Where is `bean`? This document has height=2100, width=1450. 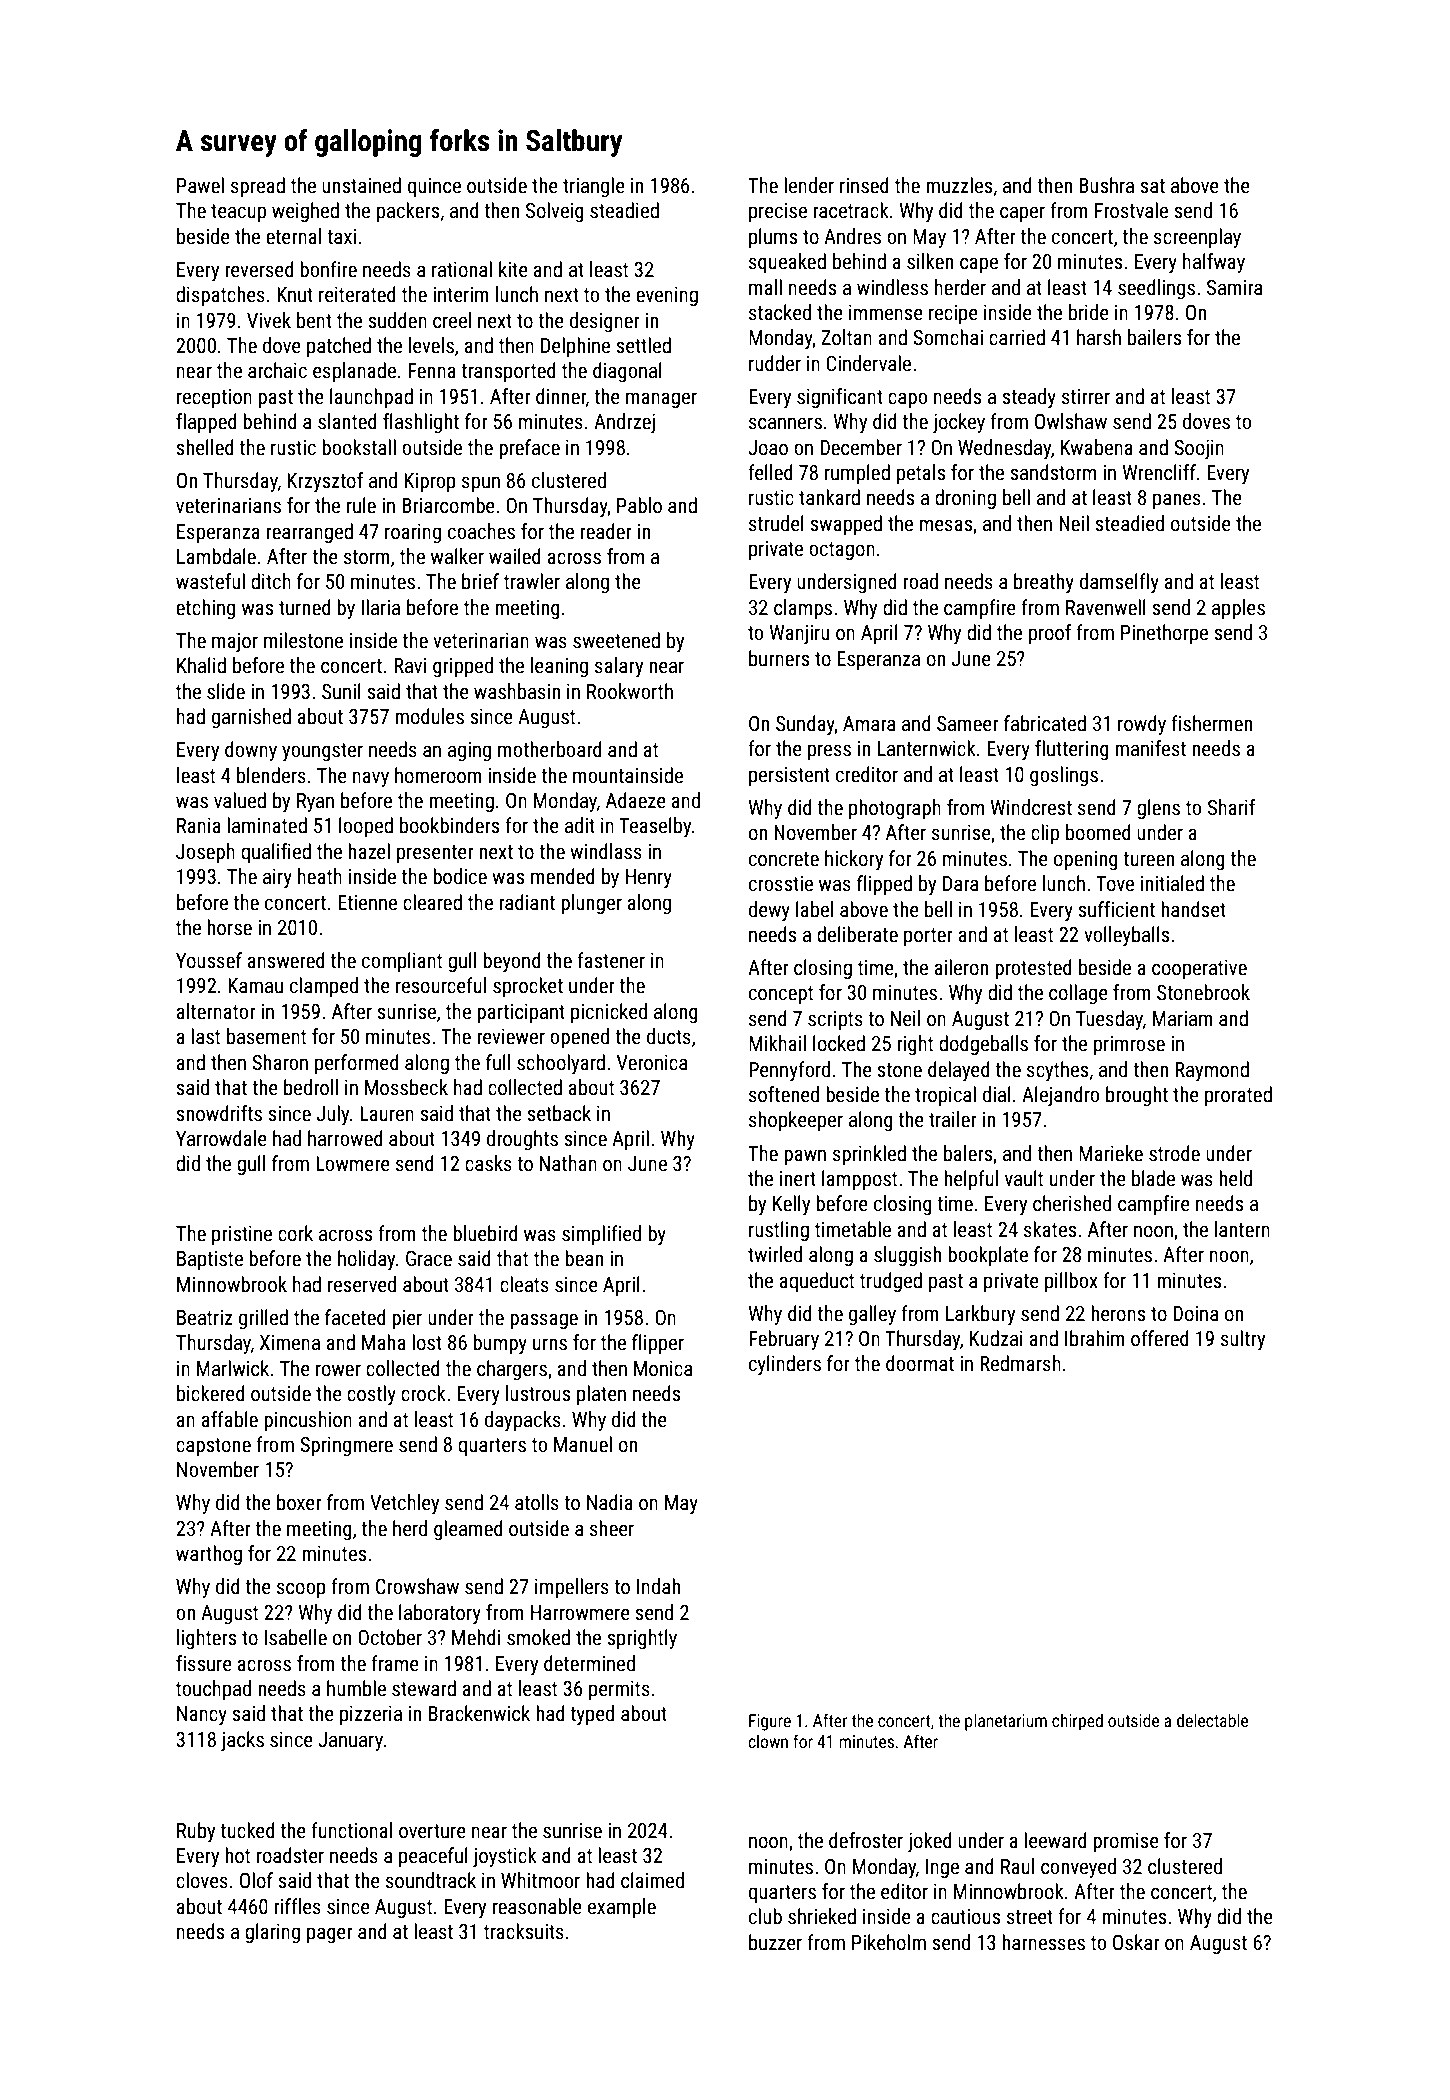 bean is located at coordinates (584, 1258).
